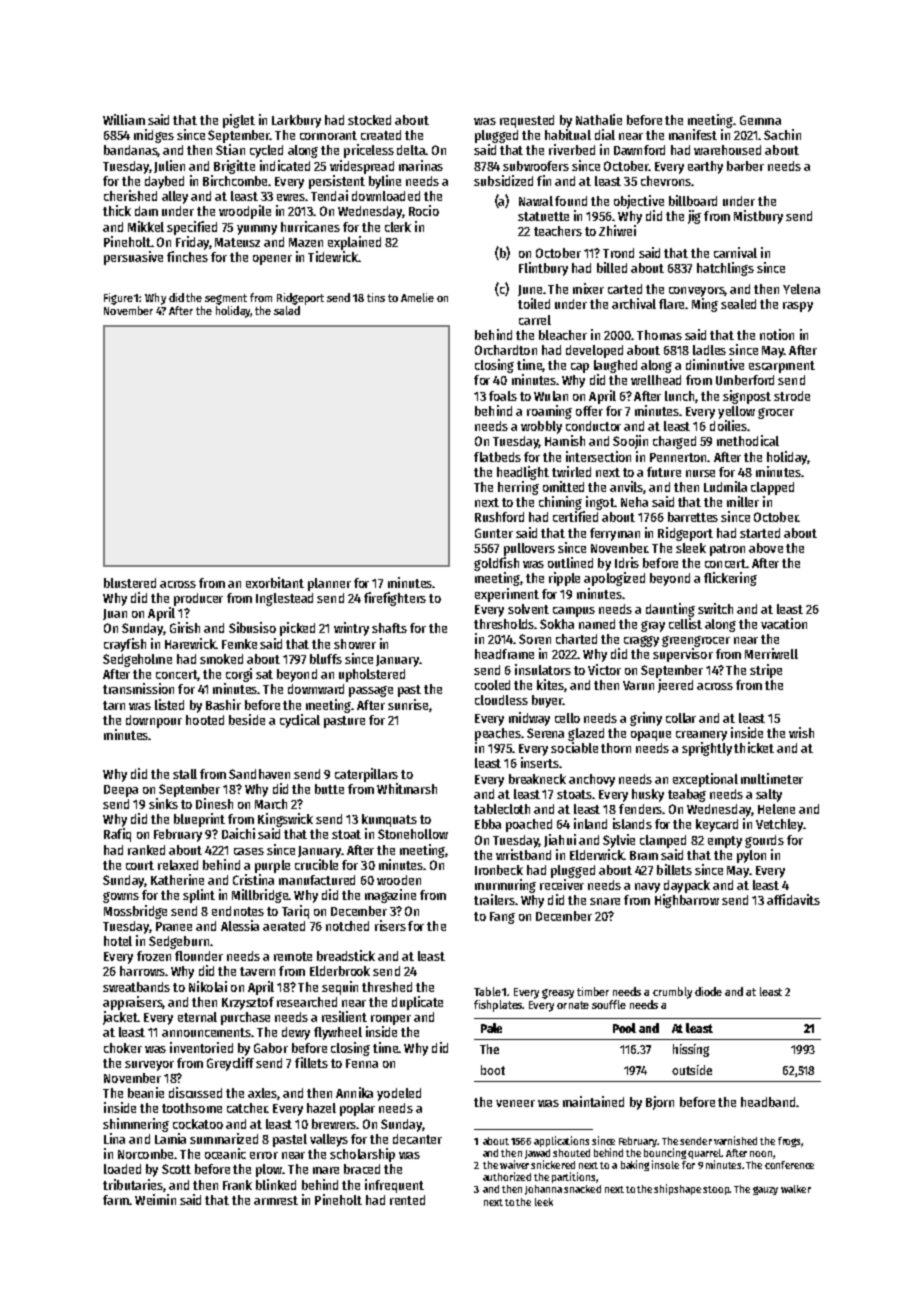  I want to click on Ironbeck, so click(499, 870).
